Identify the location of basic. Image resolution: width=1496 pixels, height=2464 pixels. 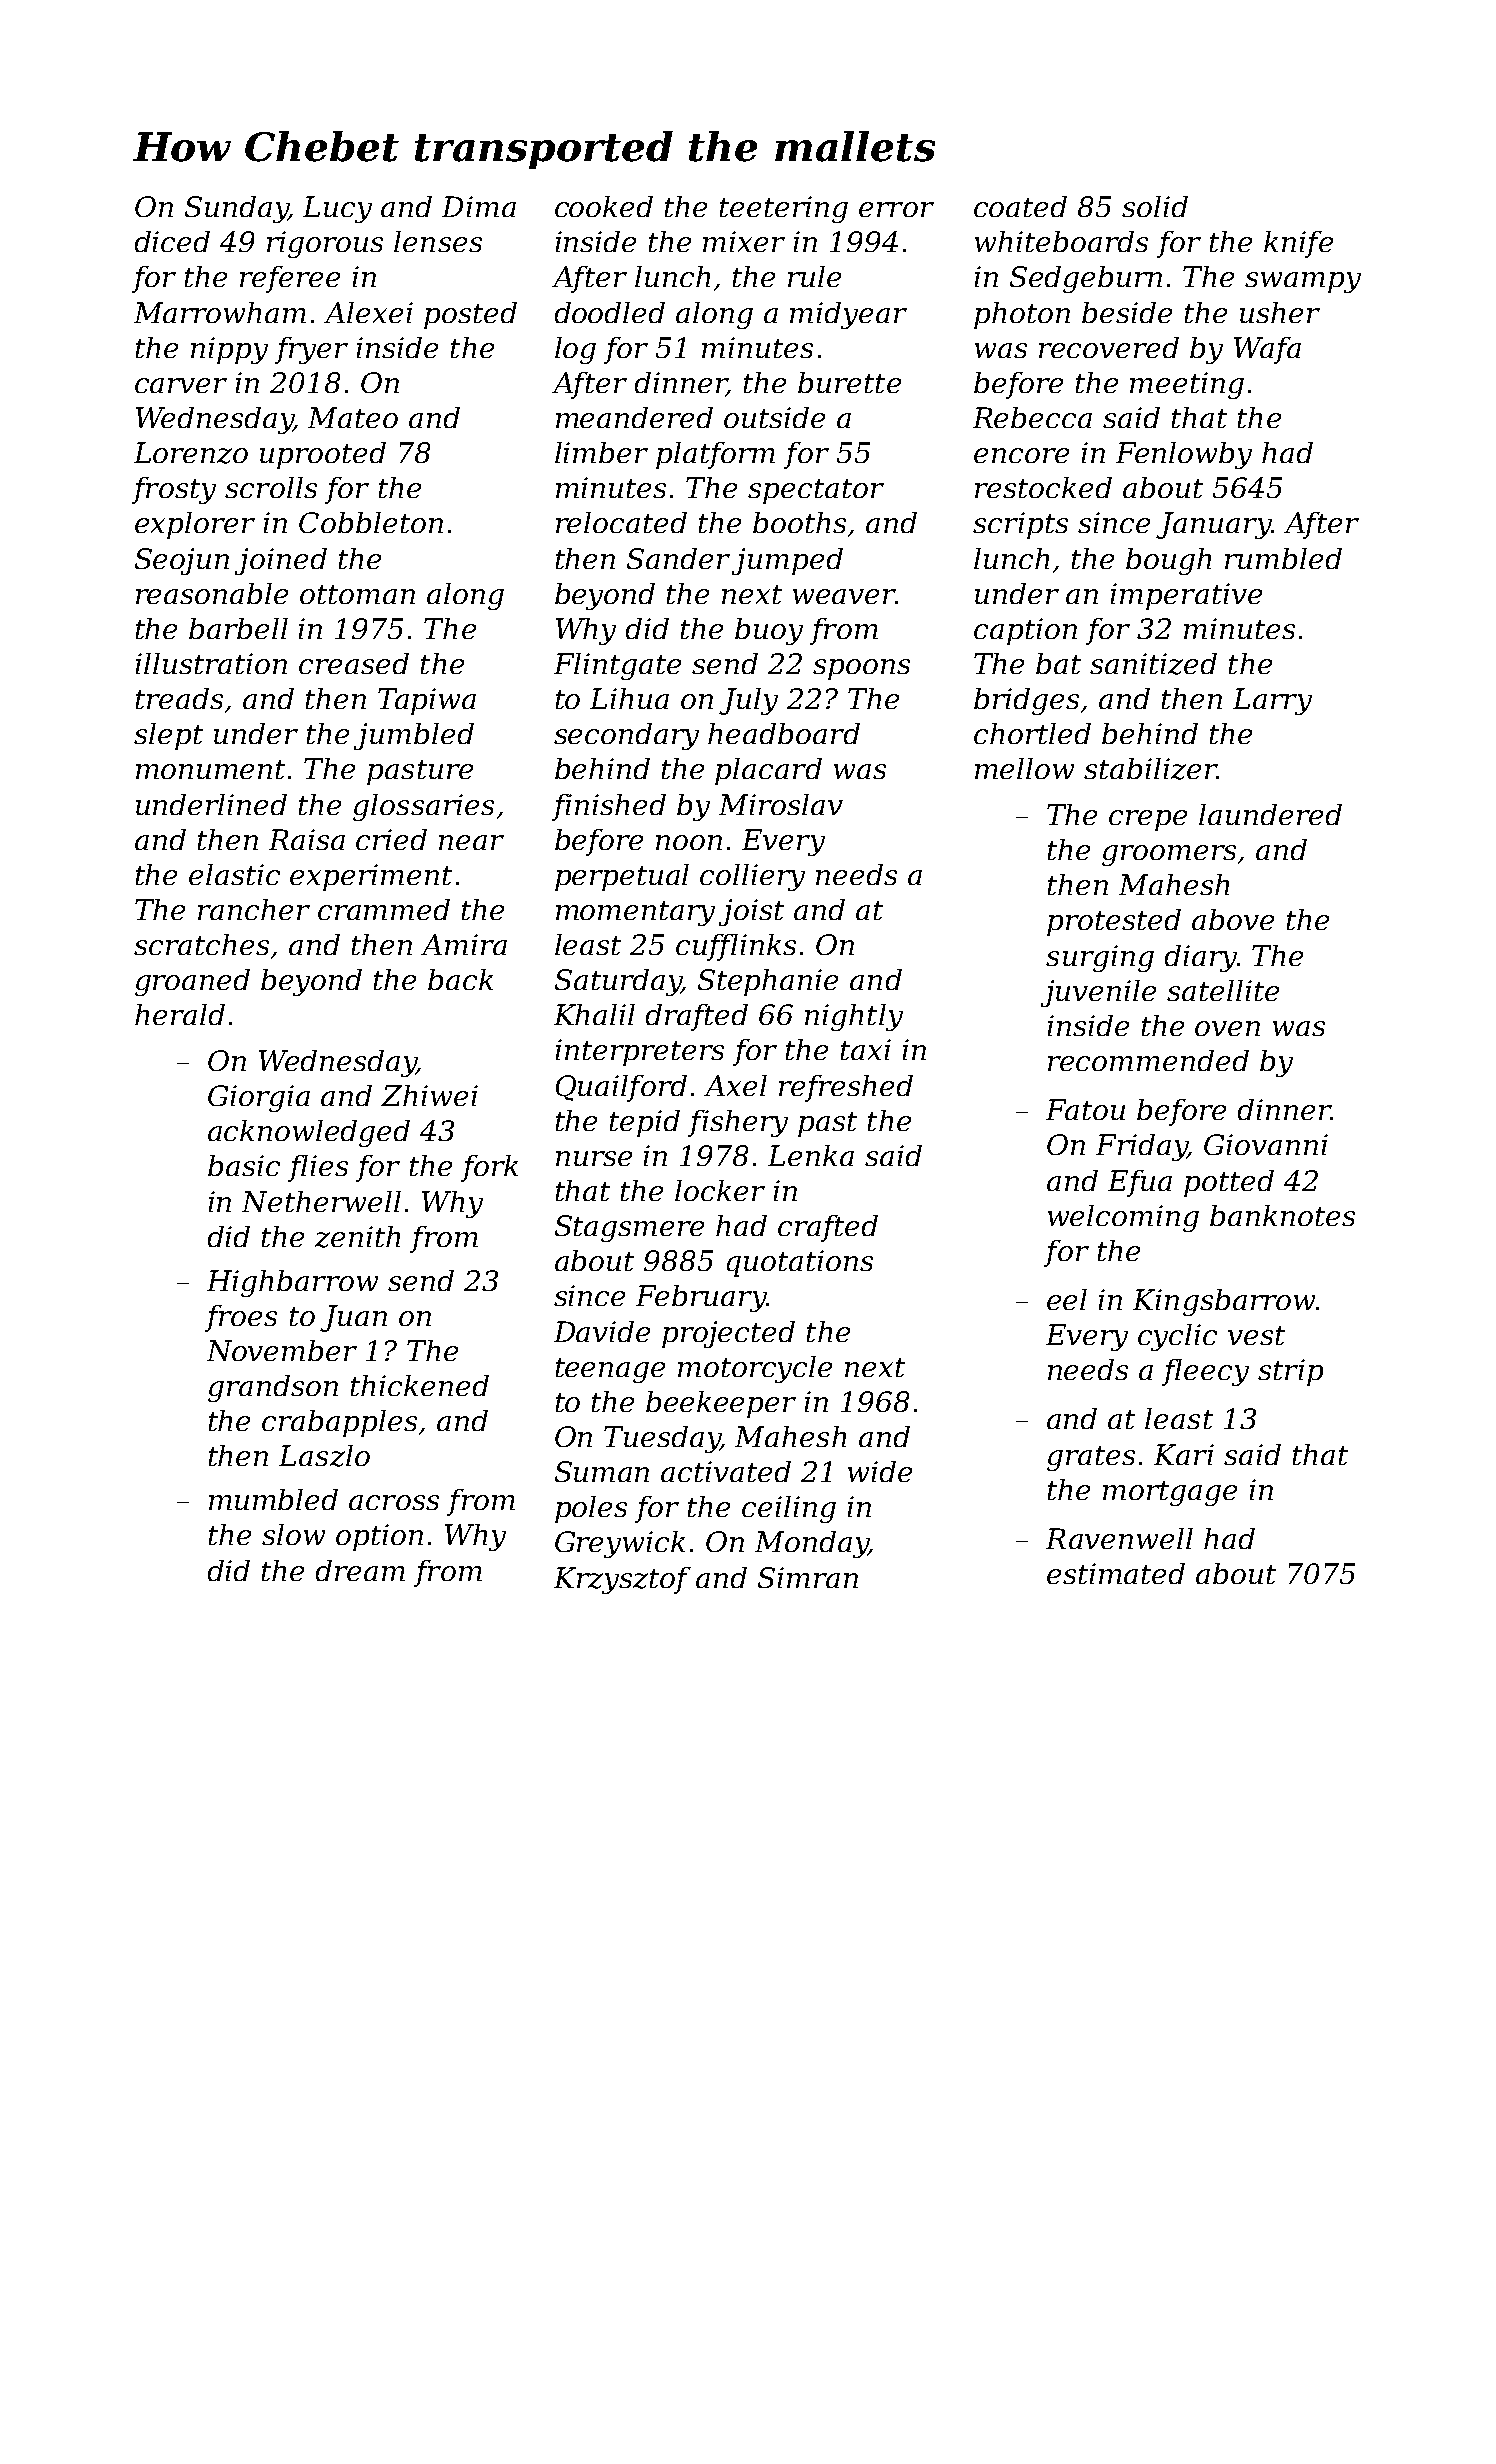
(244, 1165).
